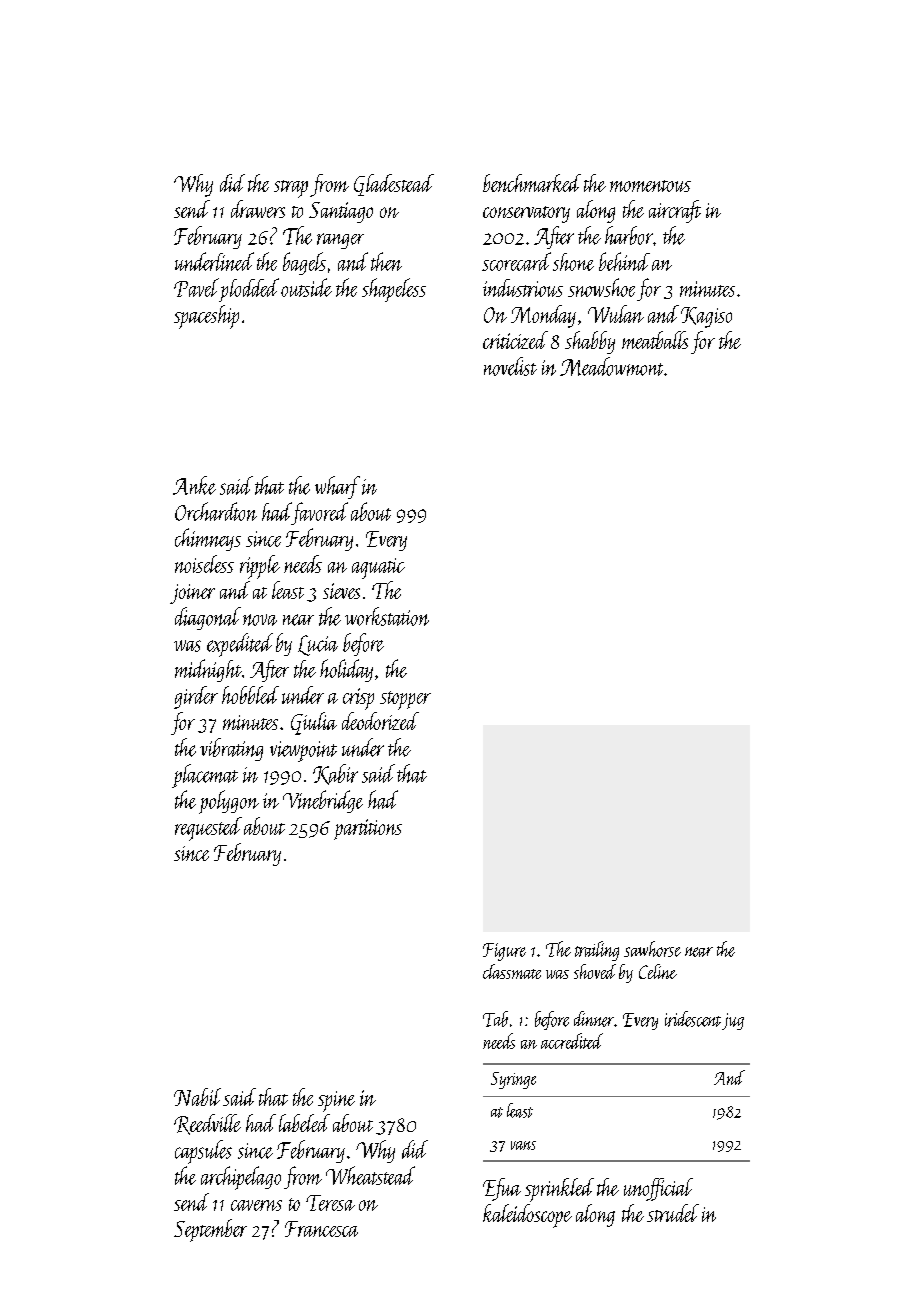 Image resolution: width=924 pixels, height=1311 pixels. Describe the element at coordinates (652, 949) in the screenshot. I see `sawhorse` at that location.
